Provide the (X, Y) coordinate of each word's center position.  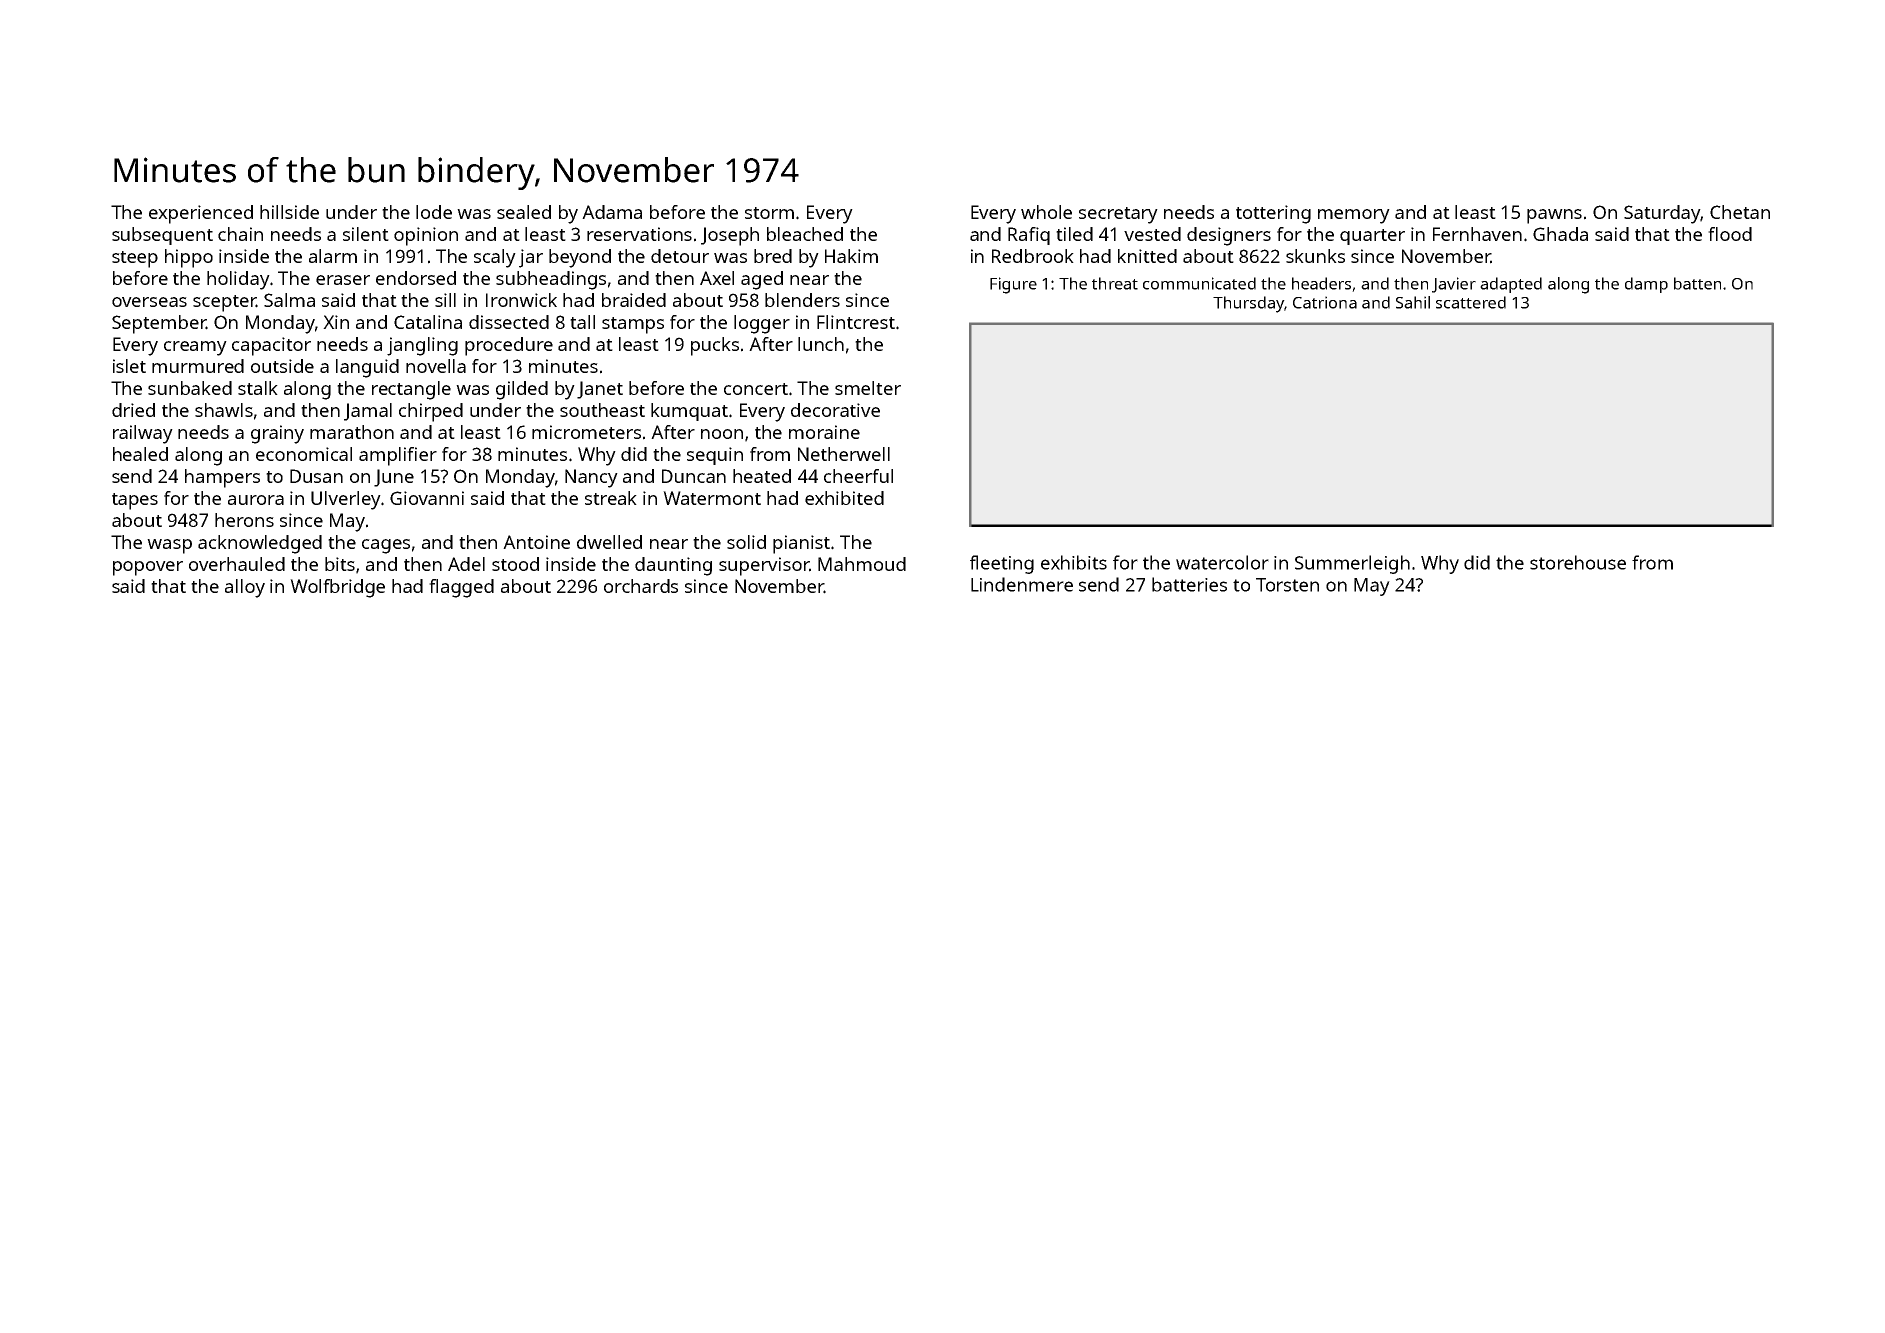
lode (434, 212)
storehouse (1578, 562)
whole (1046, 212)
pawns (1554, 216)
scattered (1471, 302)
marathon (352, 432)
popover (148, 568)
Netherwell (844, 454)
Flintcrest (856, 322)
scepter (224, 303)
